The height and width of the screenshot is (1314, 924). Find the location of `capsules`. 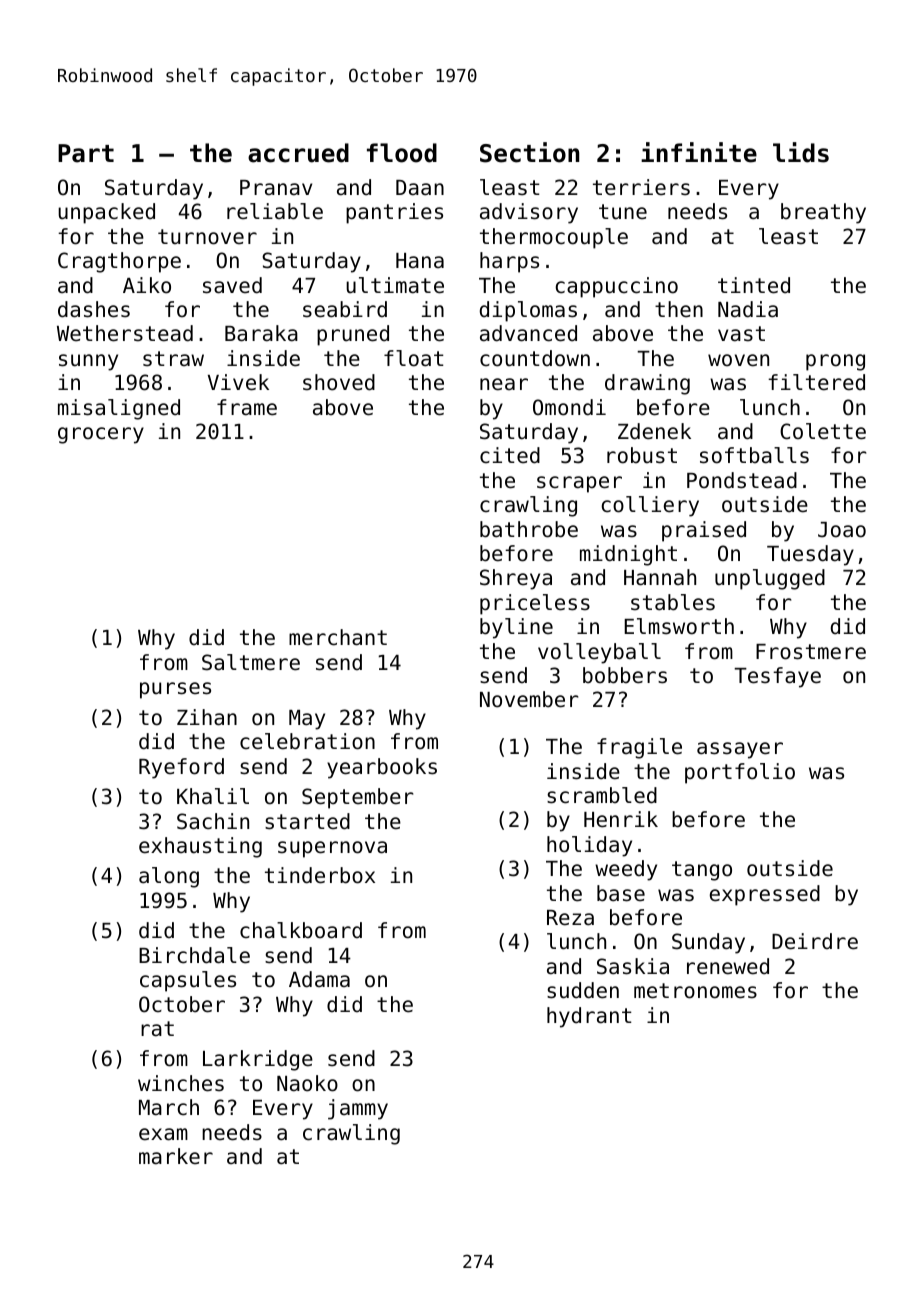

capsules is located at coordinates (188, 981).
